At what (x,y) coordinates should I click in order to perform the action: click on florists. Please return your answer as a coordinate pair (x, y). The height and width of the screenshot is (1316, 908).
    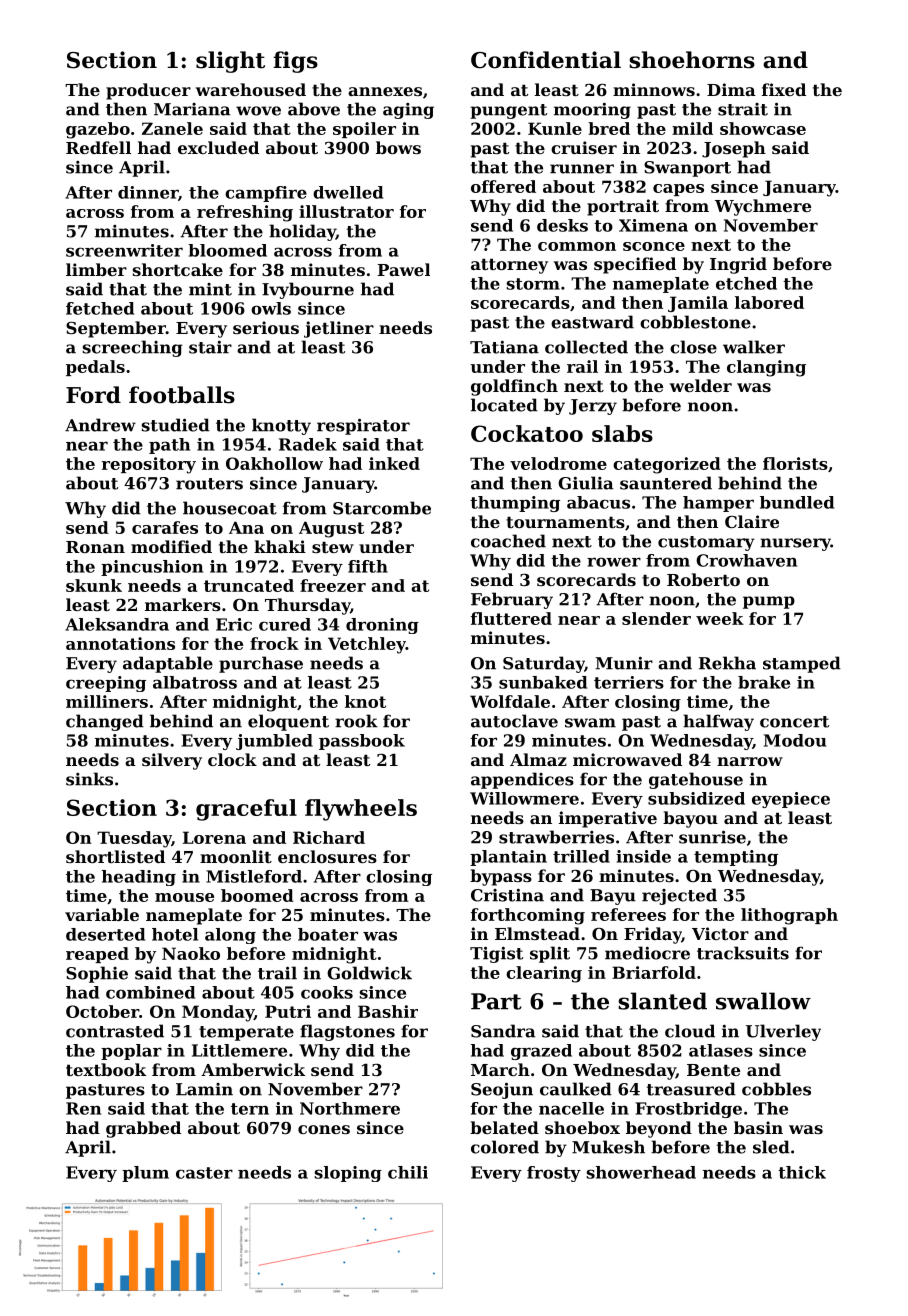
    Looking at the image, I should click on (795, 463).
